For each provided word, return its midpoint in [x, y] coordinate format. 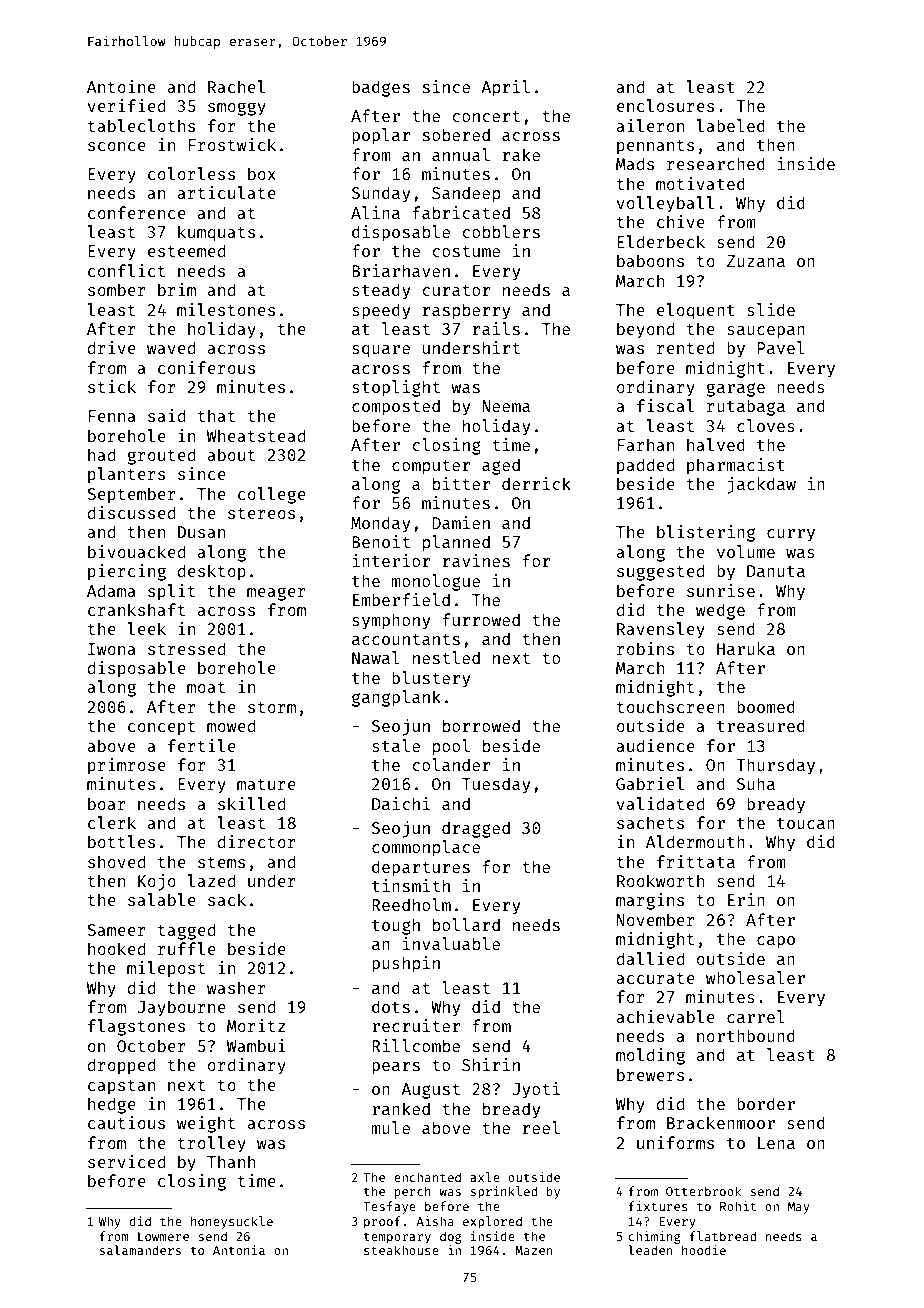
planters [126, 475]
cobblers [501, 231]
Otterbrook [703, 1191]
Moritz [256, 1025]
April [505, 88]
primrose [127, 766]
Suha [756, 783]
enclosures [665, 105]
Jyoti [536, 1090]
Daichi [401, 803]
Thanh [231, 1161]
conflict [126, 270]
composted [396, 407]
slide [771, 309]
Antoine [121, 86]
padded [645, 466]
